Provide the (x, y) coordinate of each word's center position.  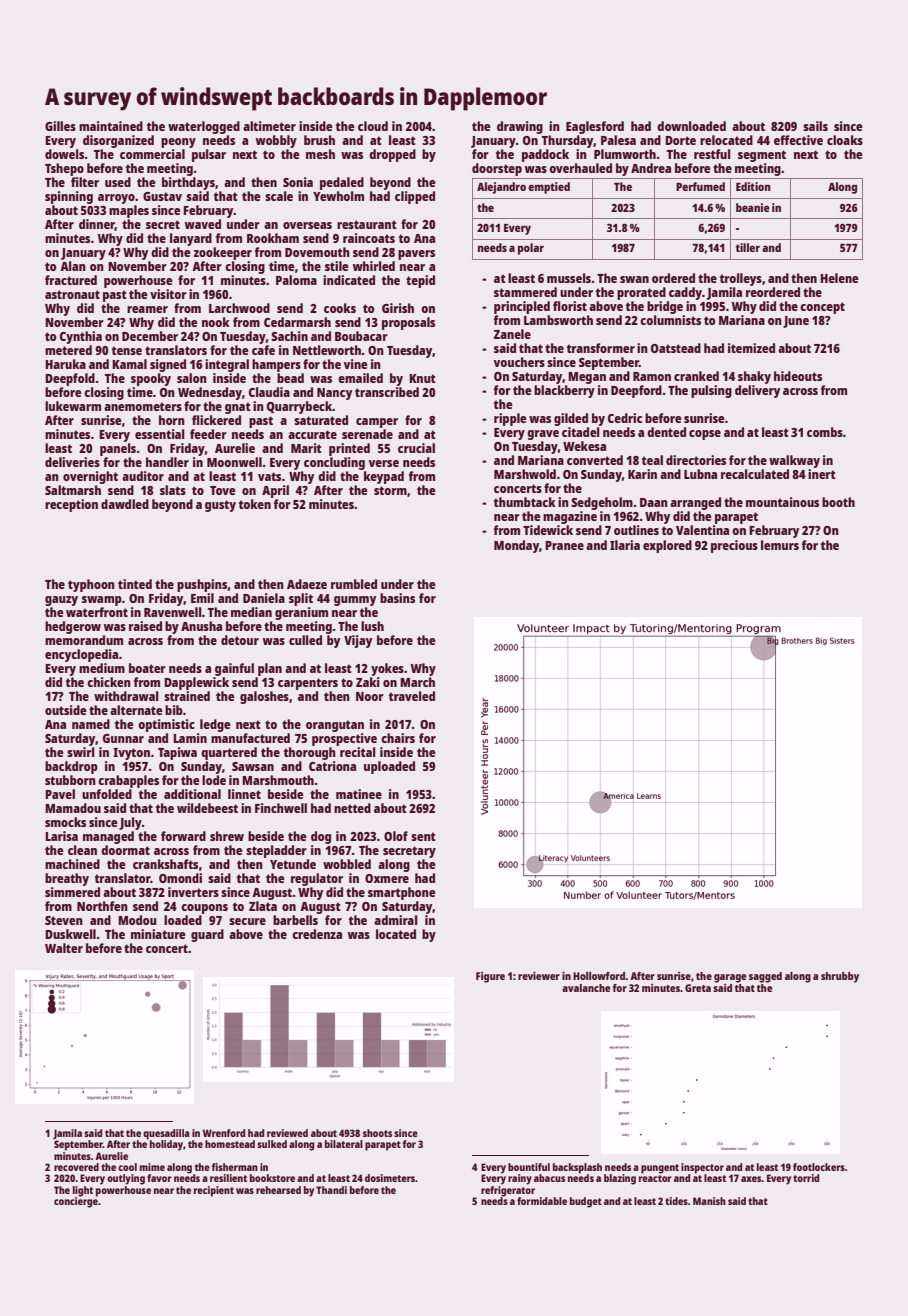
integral (227, 365)
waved (203, 224)
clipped (415, 197)
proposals (408, 323)
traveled (412, 696)
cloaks (845, 140)
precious (734, 546)
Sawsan (253, 766)
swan (634, 279)
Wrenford (224, 1133)
